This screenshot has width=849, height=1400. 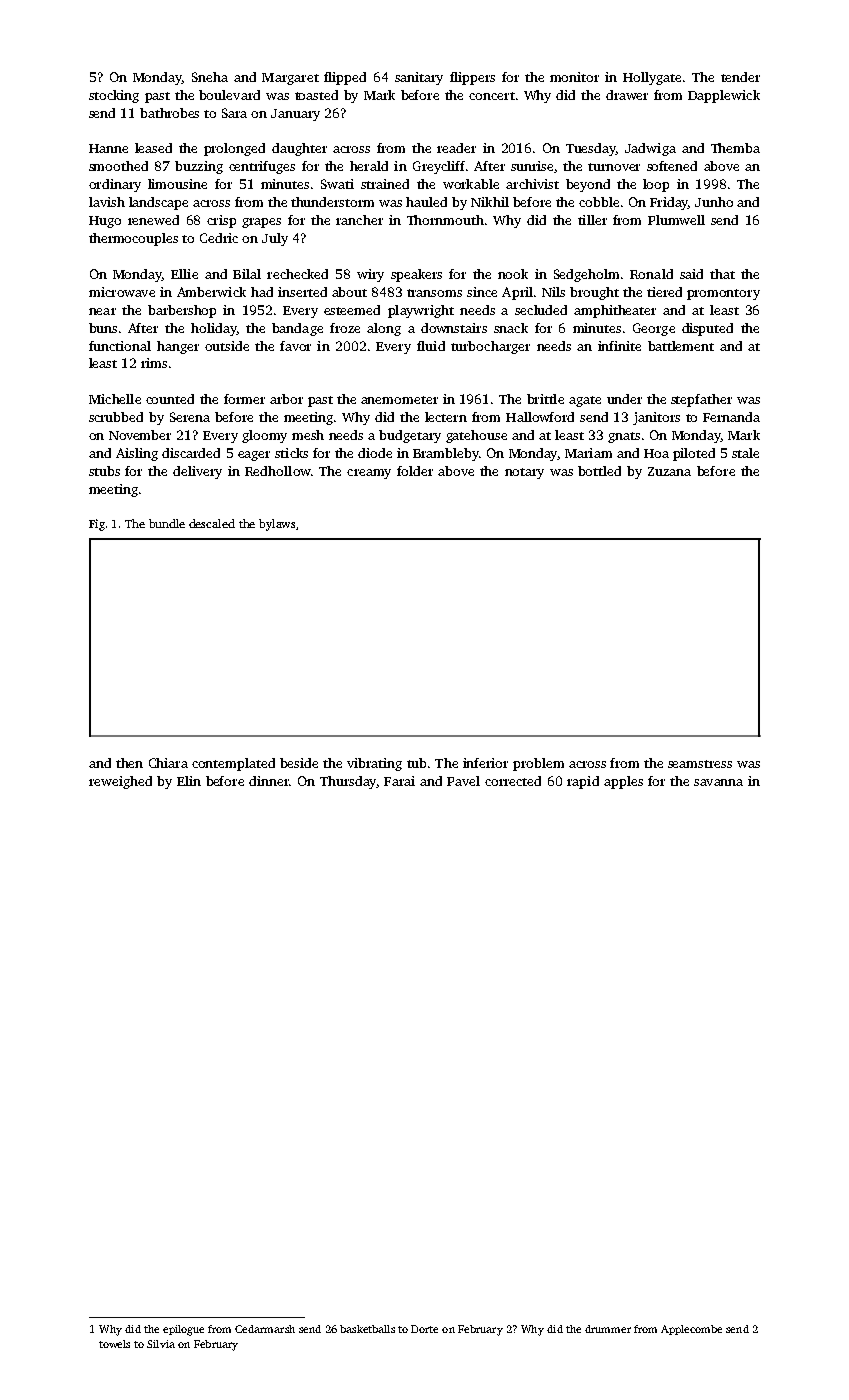 What do you see at coordinates (740, 77) in the screenshot?
I see `tender` at bounding box center [740, 77].
